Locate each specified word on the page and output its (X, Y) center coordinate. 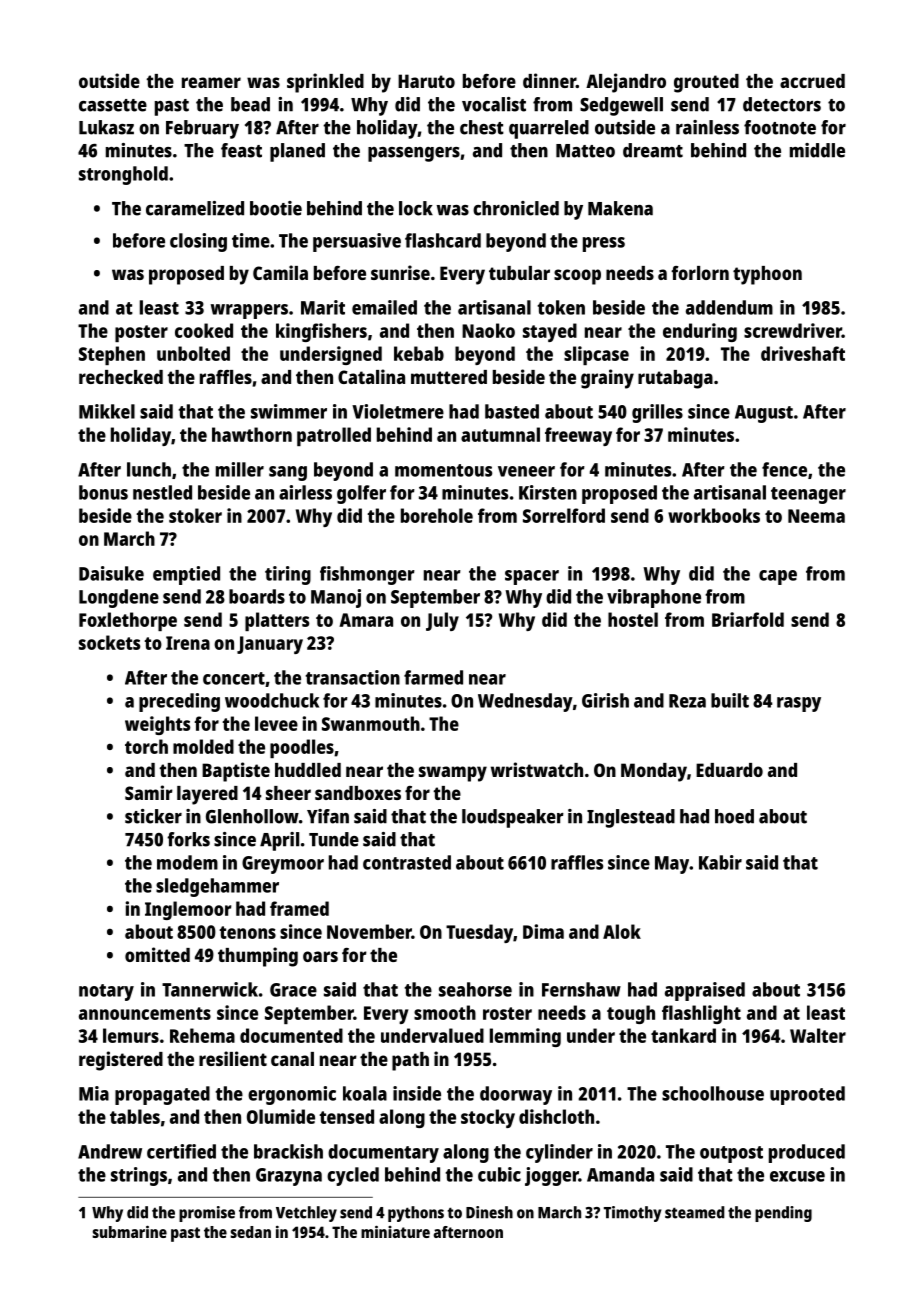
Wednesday (525, 702)
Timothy (632, 1214)
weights (157, 725)
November (369, 931)
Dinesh (489, 1212)
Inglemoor (188, 910)
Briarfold (748, 619)
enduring (700, 332)
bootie (276, 208)
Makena (620, 208)
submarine (129, 1231)
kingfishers (321, 332)
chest (482, 127)
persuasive (357, 242)
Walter (818, 1035)
